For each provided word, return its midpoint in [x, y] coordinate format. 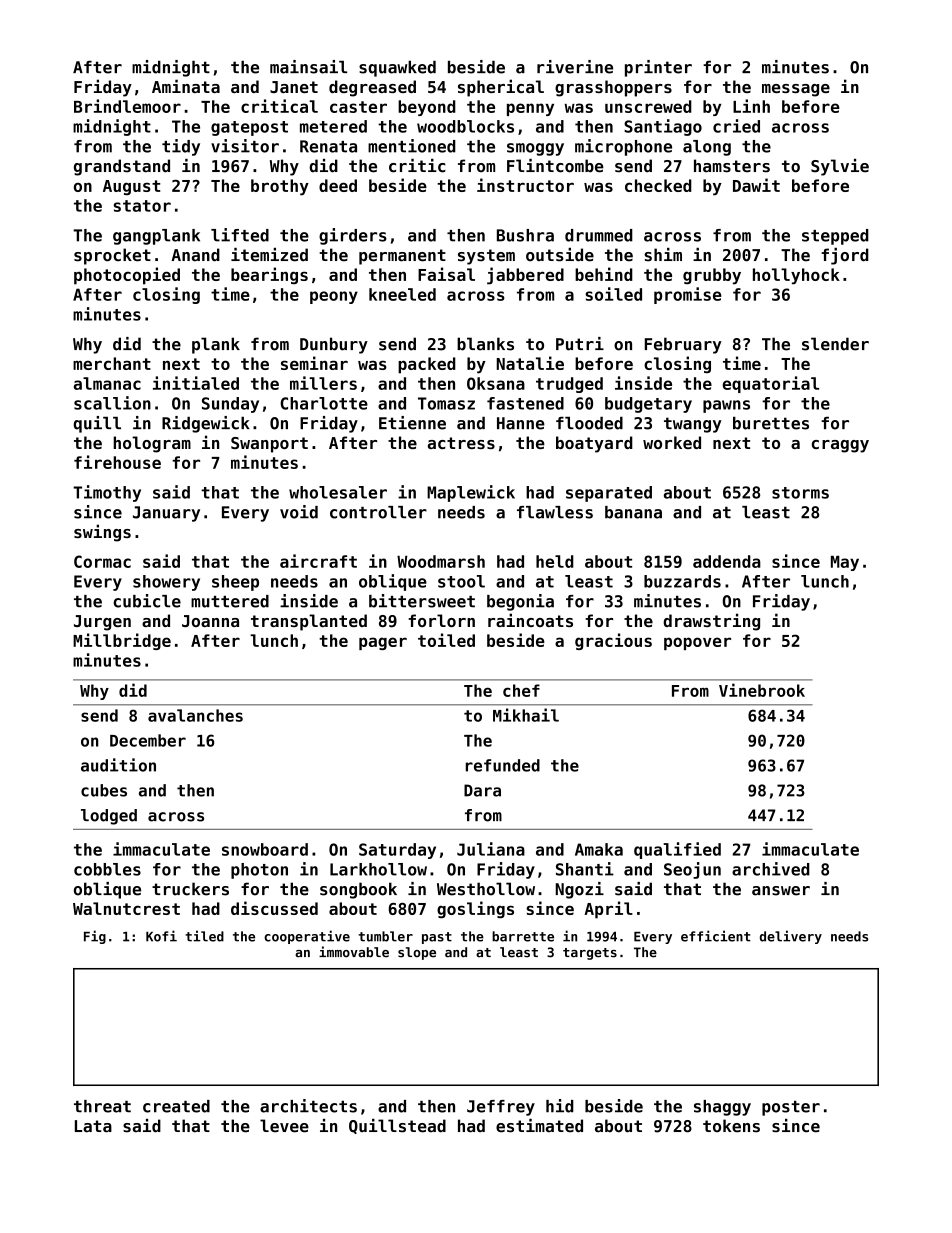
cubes [104, 790]
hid [560, 1106]
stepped [835, 237]
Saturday [397, 851]
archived [771, 869]
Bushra [525, 235]
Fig [95, 937]
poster [791, 1108]
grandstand [122, 167]
